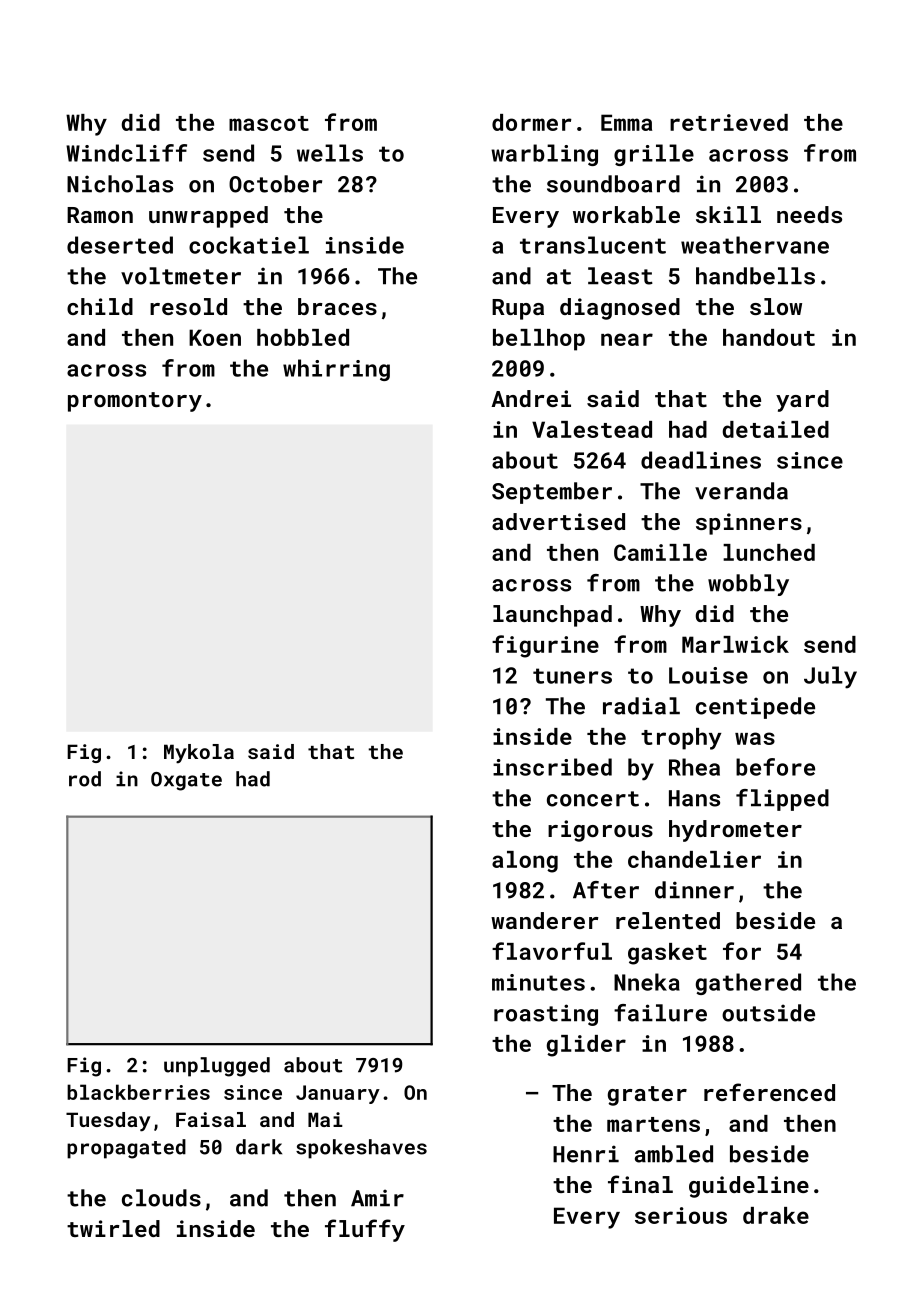 Image resolution: width=924 pixels, height=1311 pixels. Describe the element at coordinates (126, 153) in the image. I see `Windcliff` at that location.
